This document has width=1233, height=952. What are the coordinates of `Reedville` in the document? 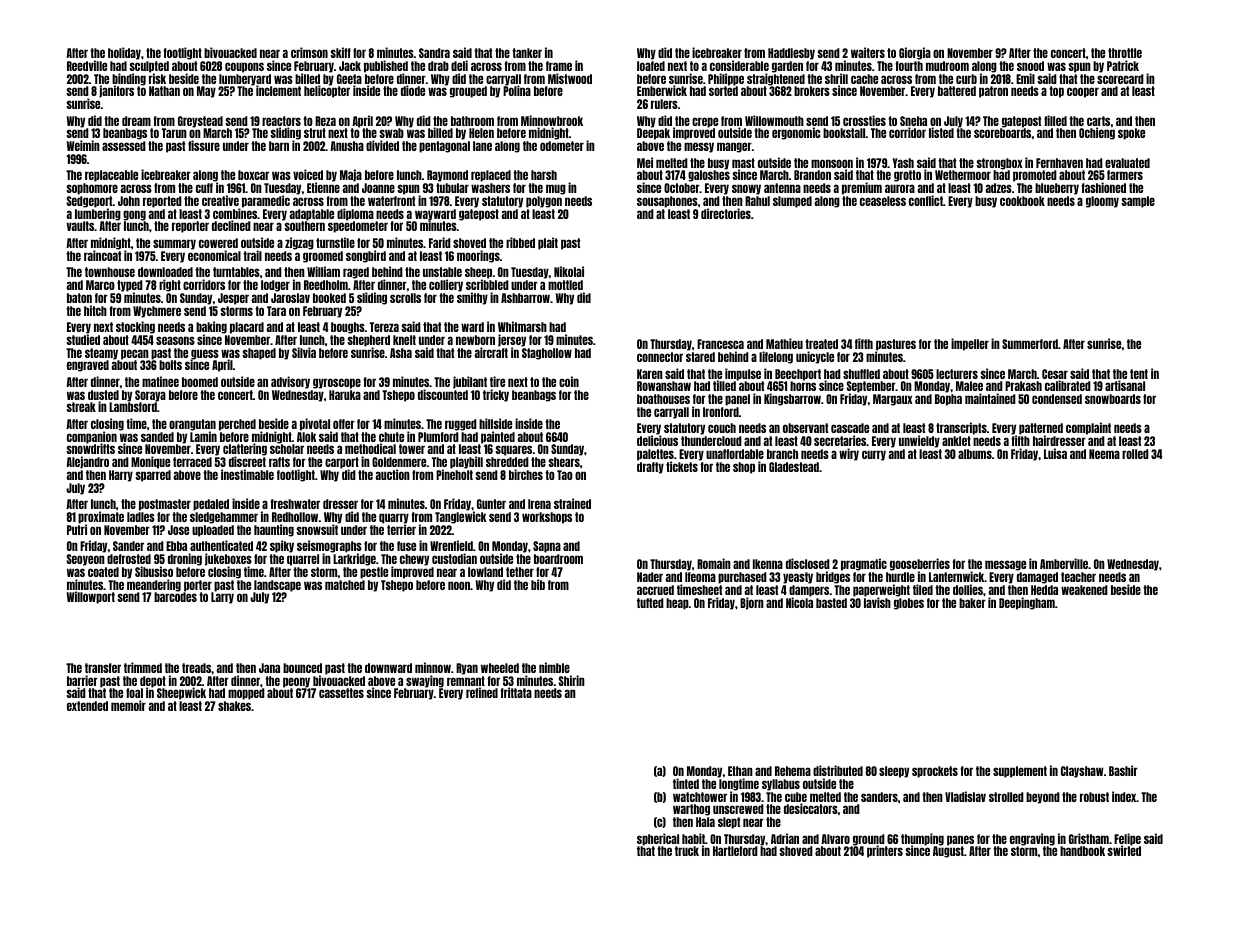 It's located at (87, 65).
